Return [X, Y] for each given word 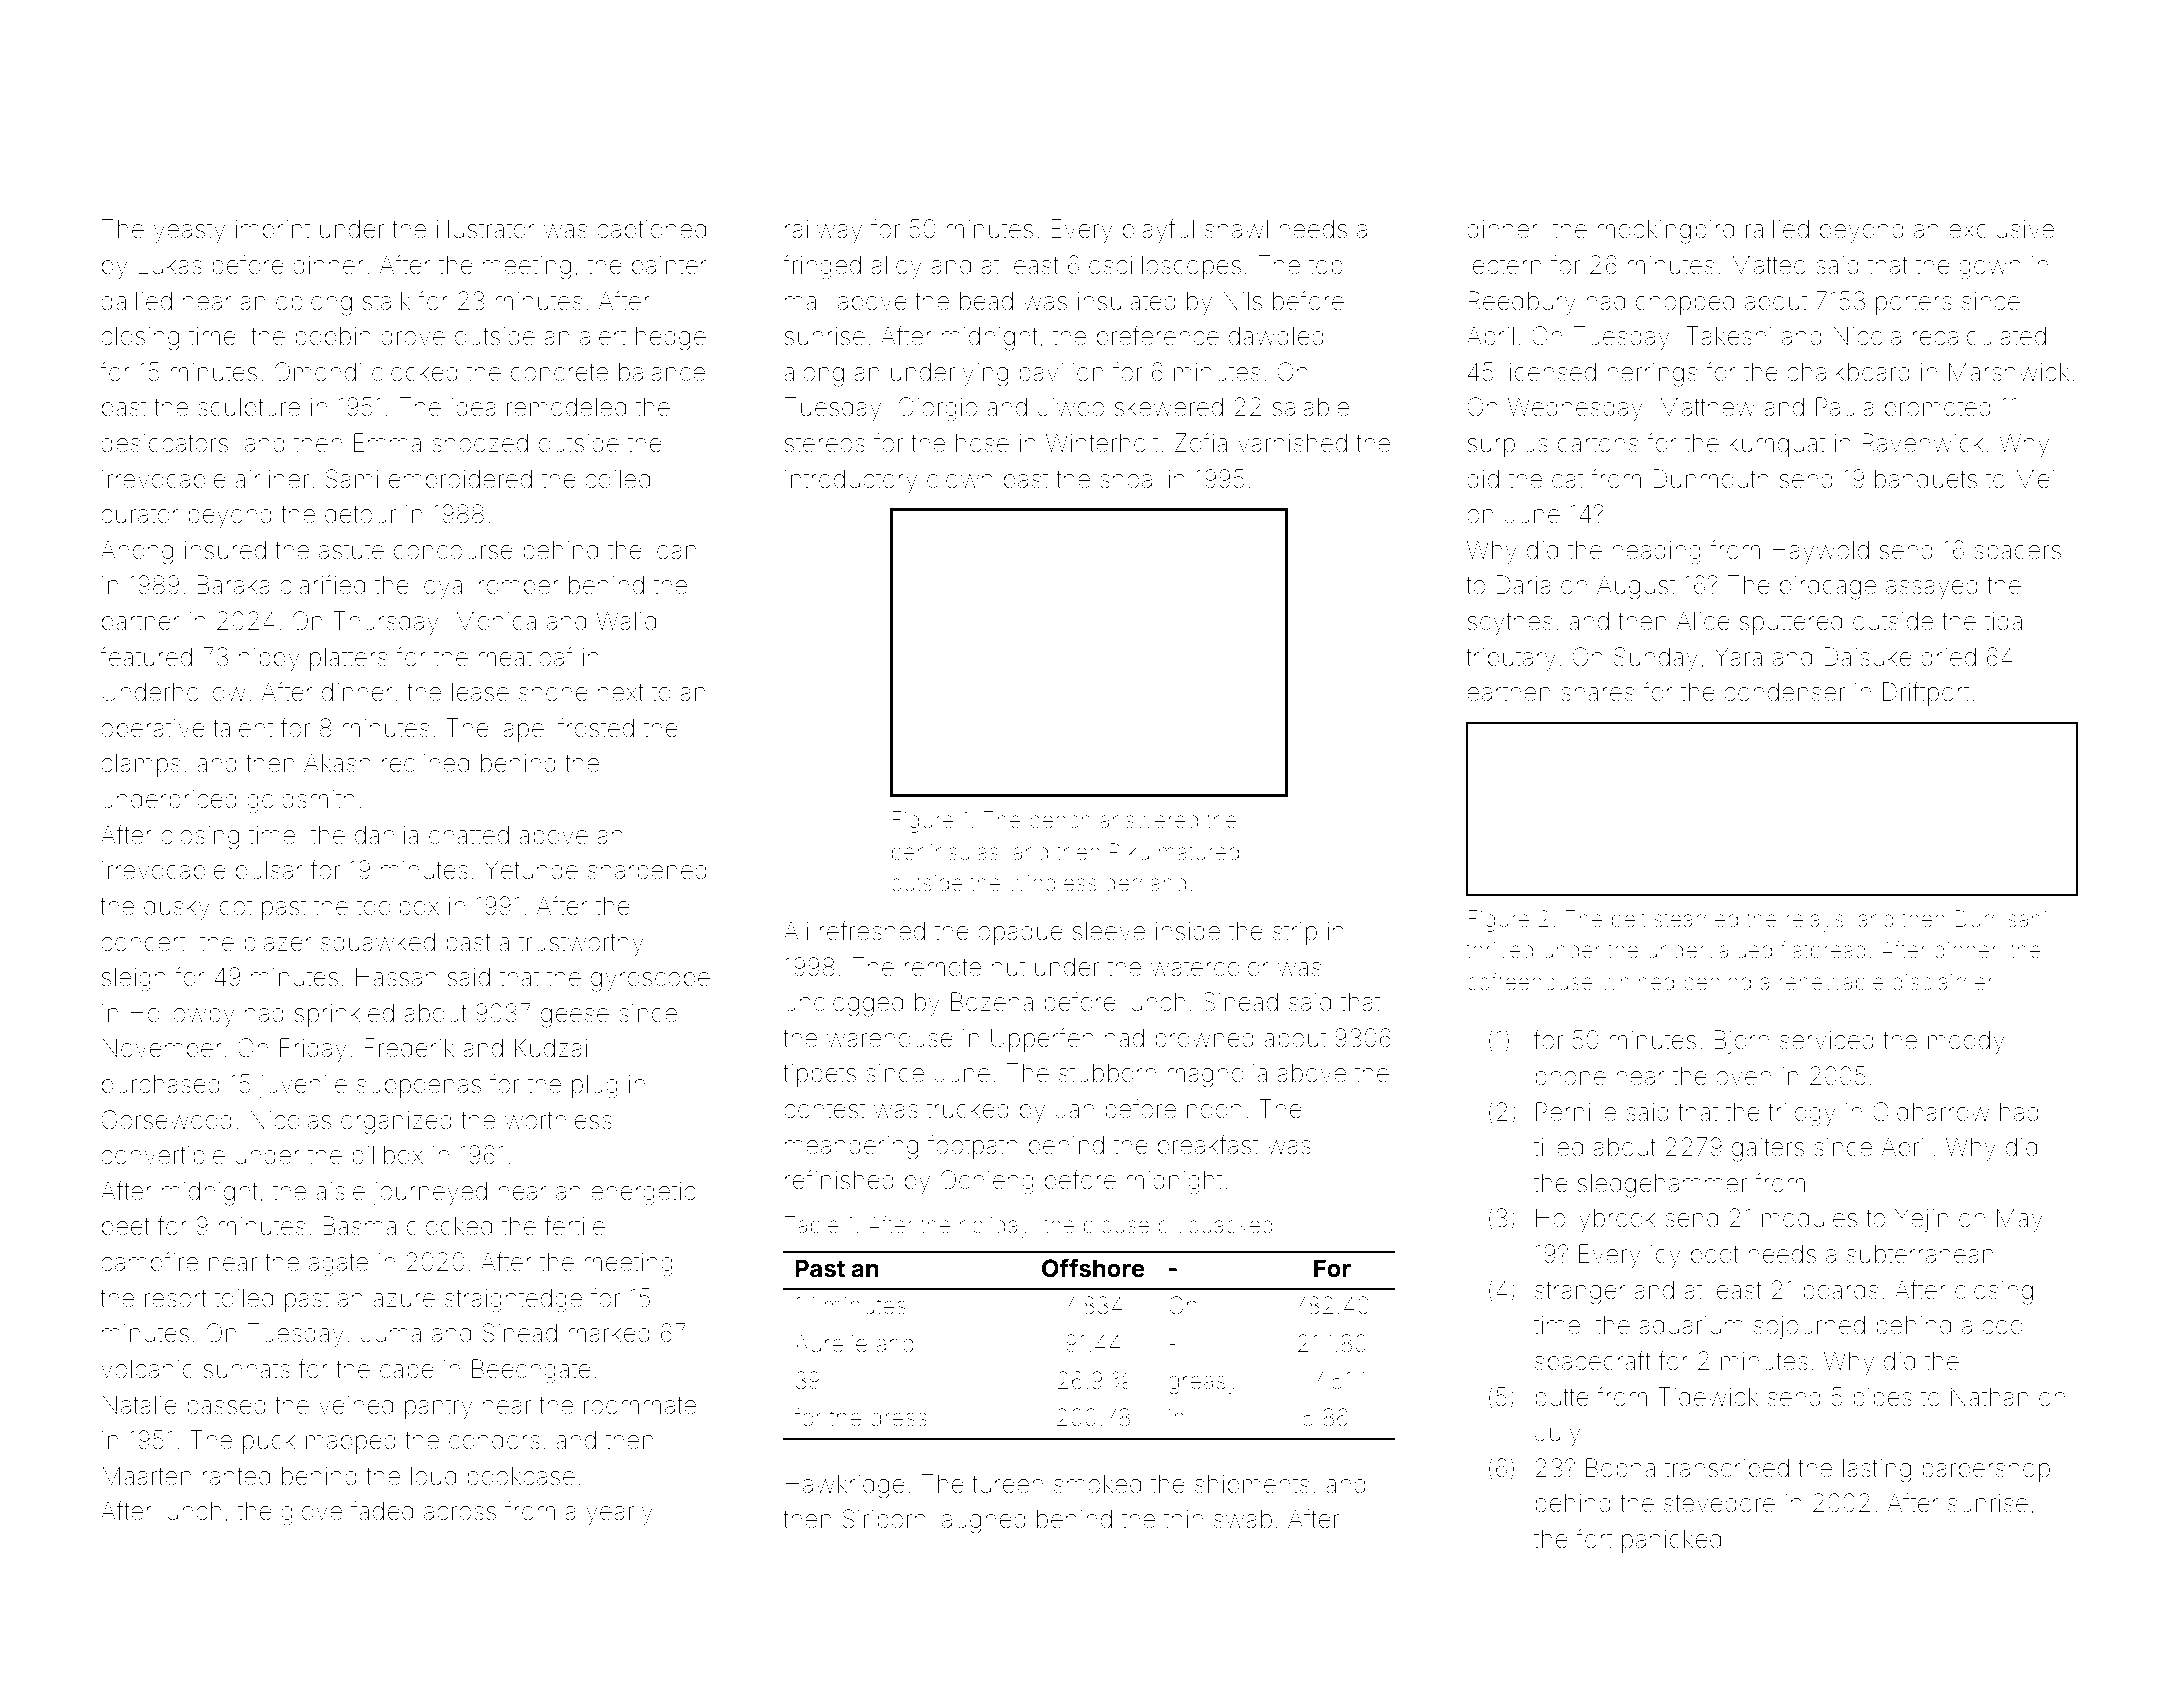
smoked [1097, 1484]
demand [1145, 883]
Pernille [1576, 1112]
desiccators [164, 443]
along [814, 375]
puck [269, 1442]
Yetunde [531, 870]
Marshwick [2009, 372]
